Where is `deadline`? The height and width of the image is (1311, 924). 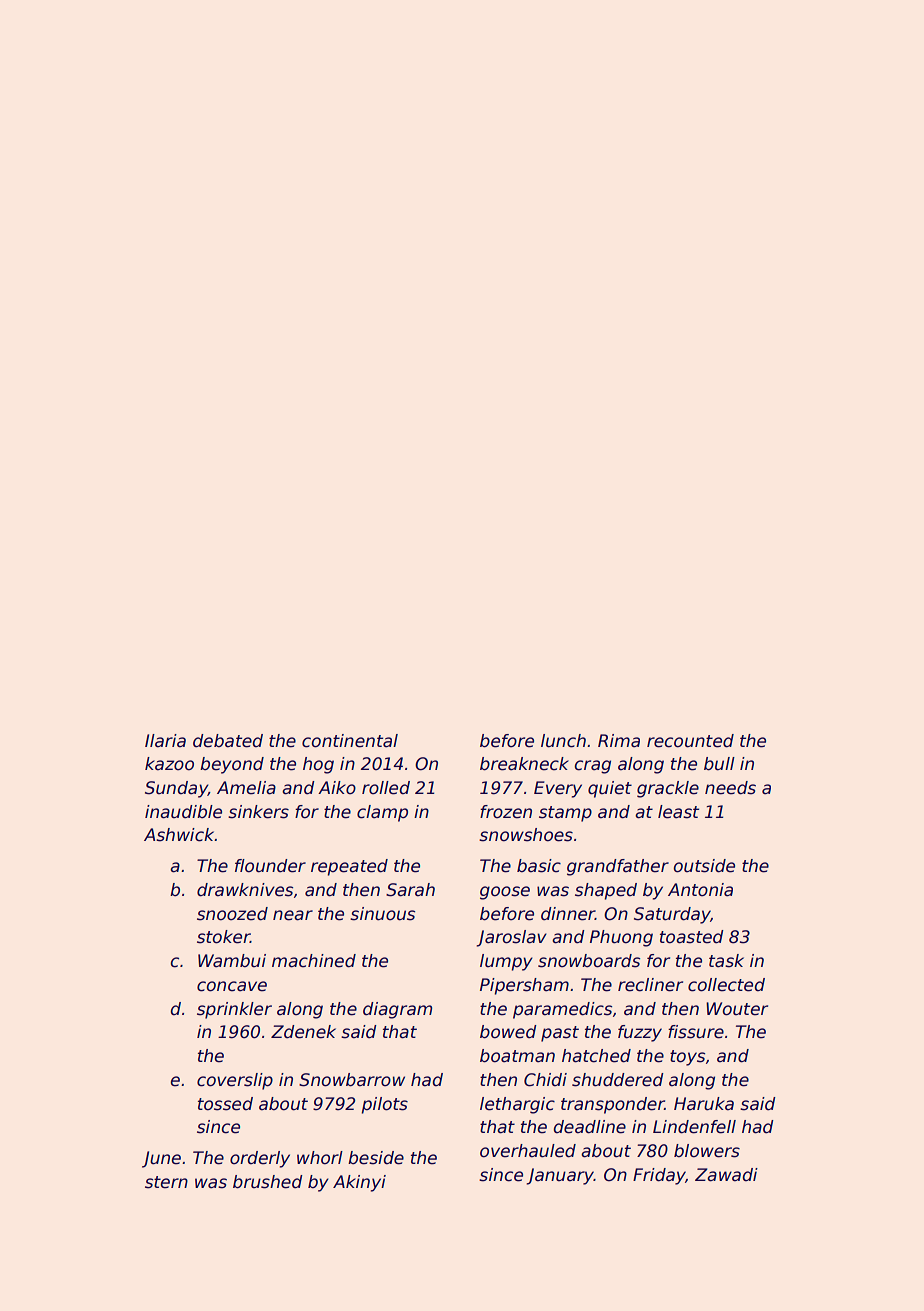 deadline is located at coordinates (590, 1127).
